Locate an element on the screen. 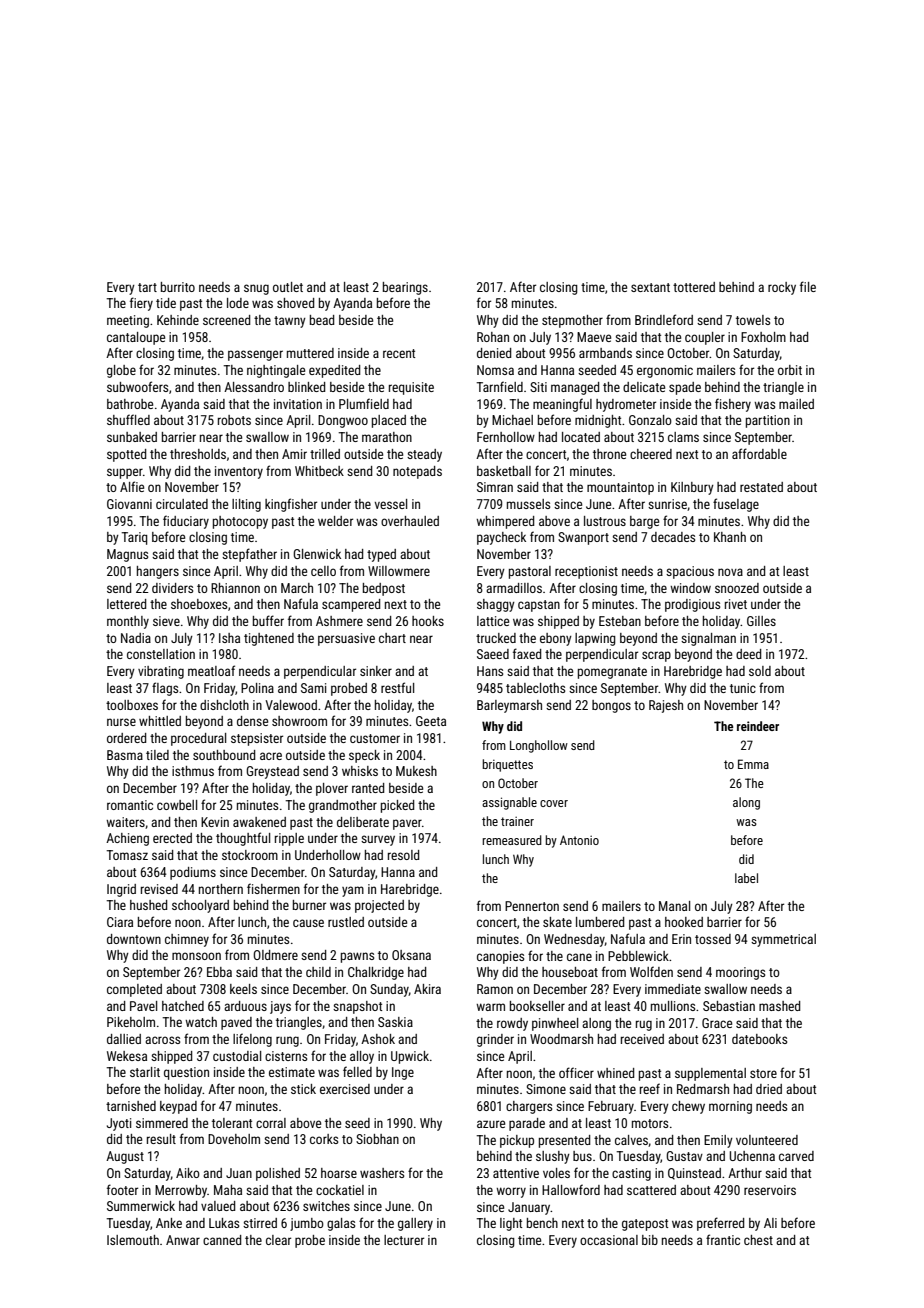 Image resolution: width=924 pixels, height=1308 pixels. meeting is located at coordinates (128, 321).
